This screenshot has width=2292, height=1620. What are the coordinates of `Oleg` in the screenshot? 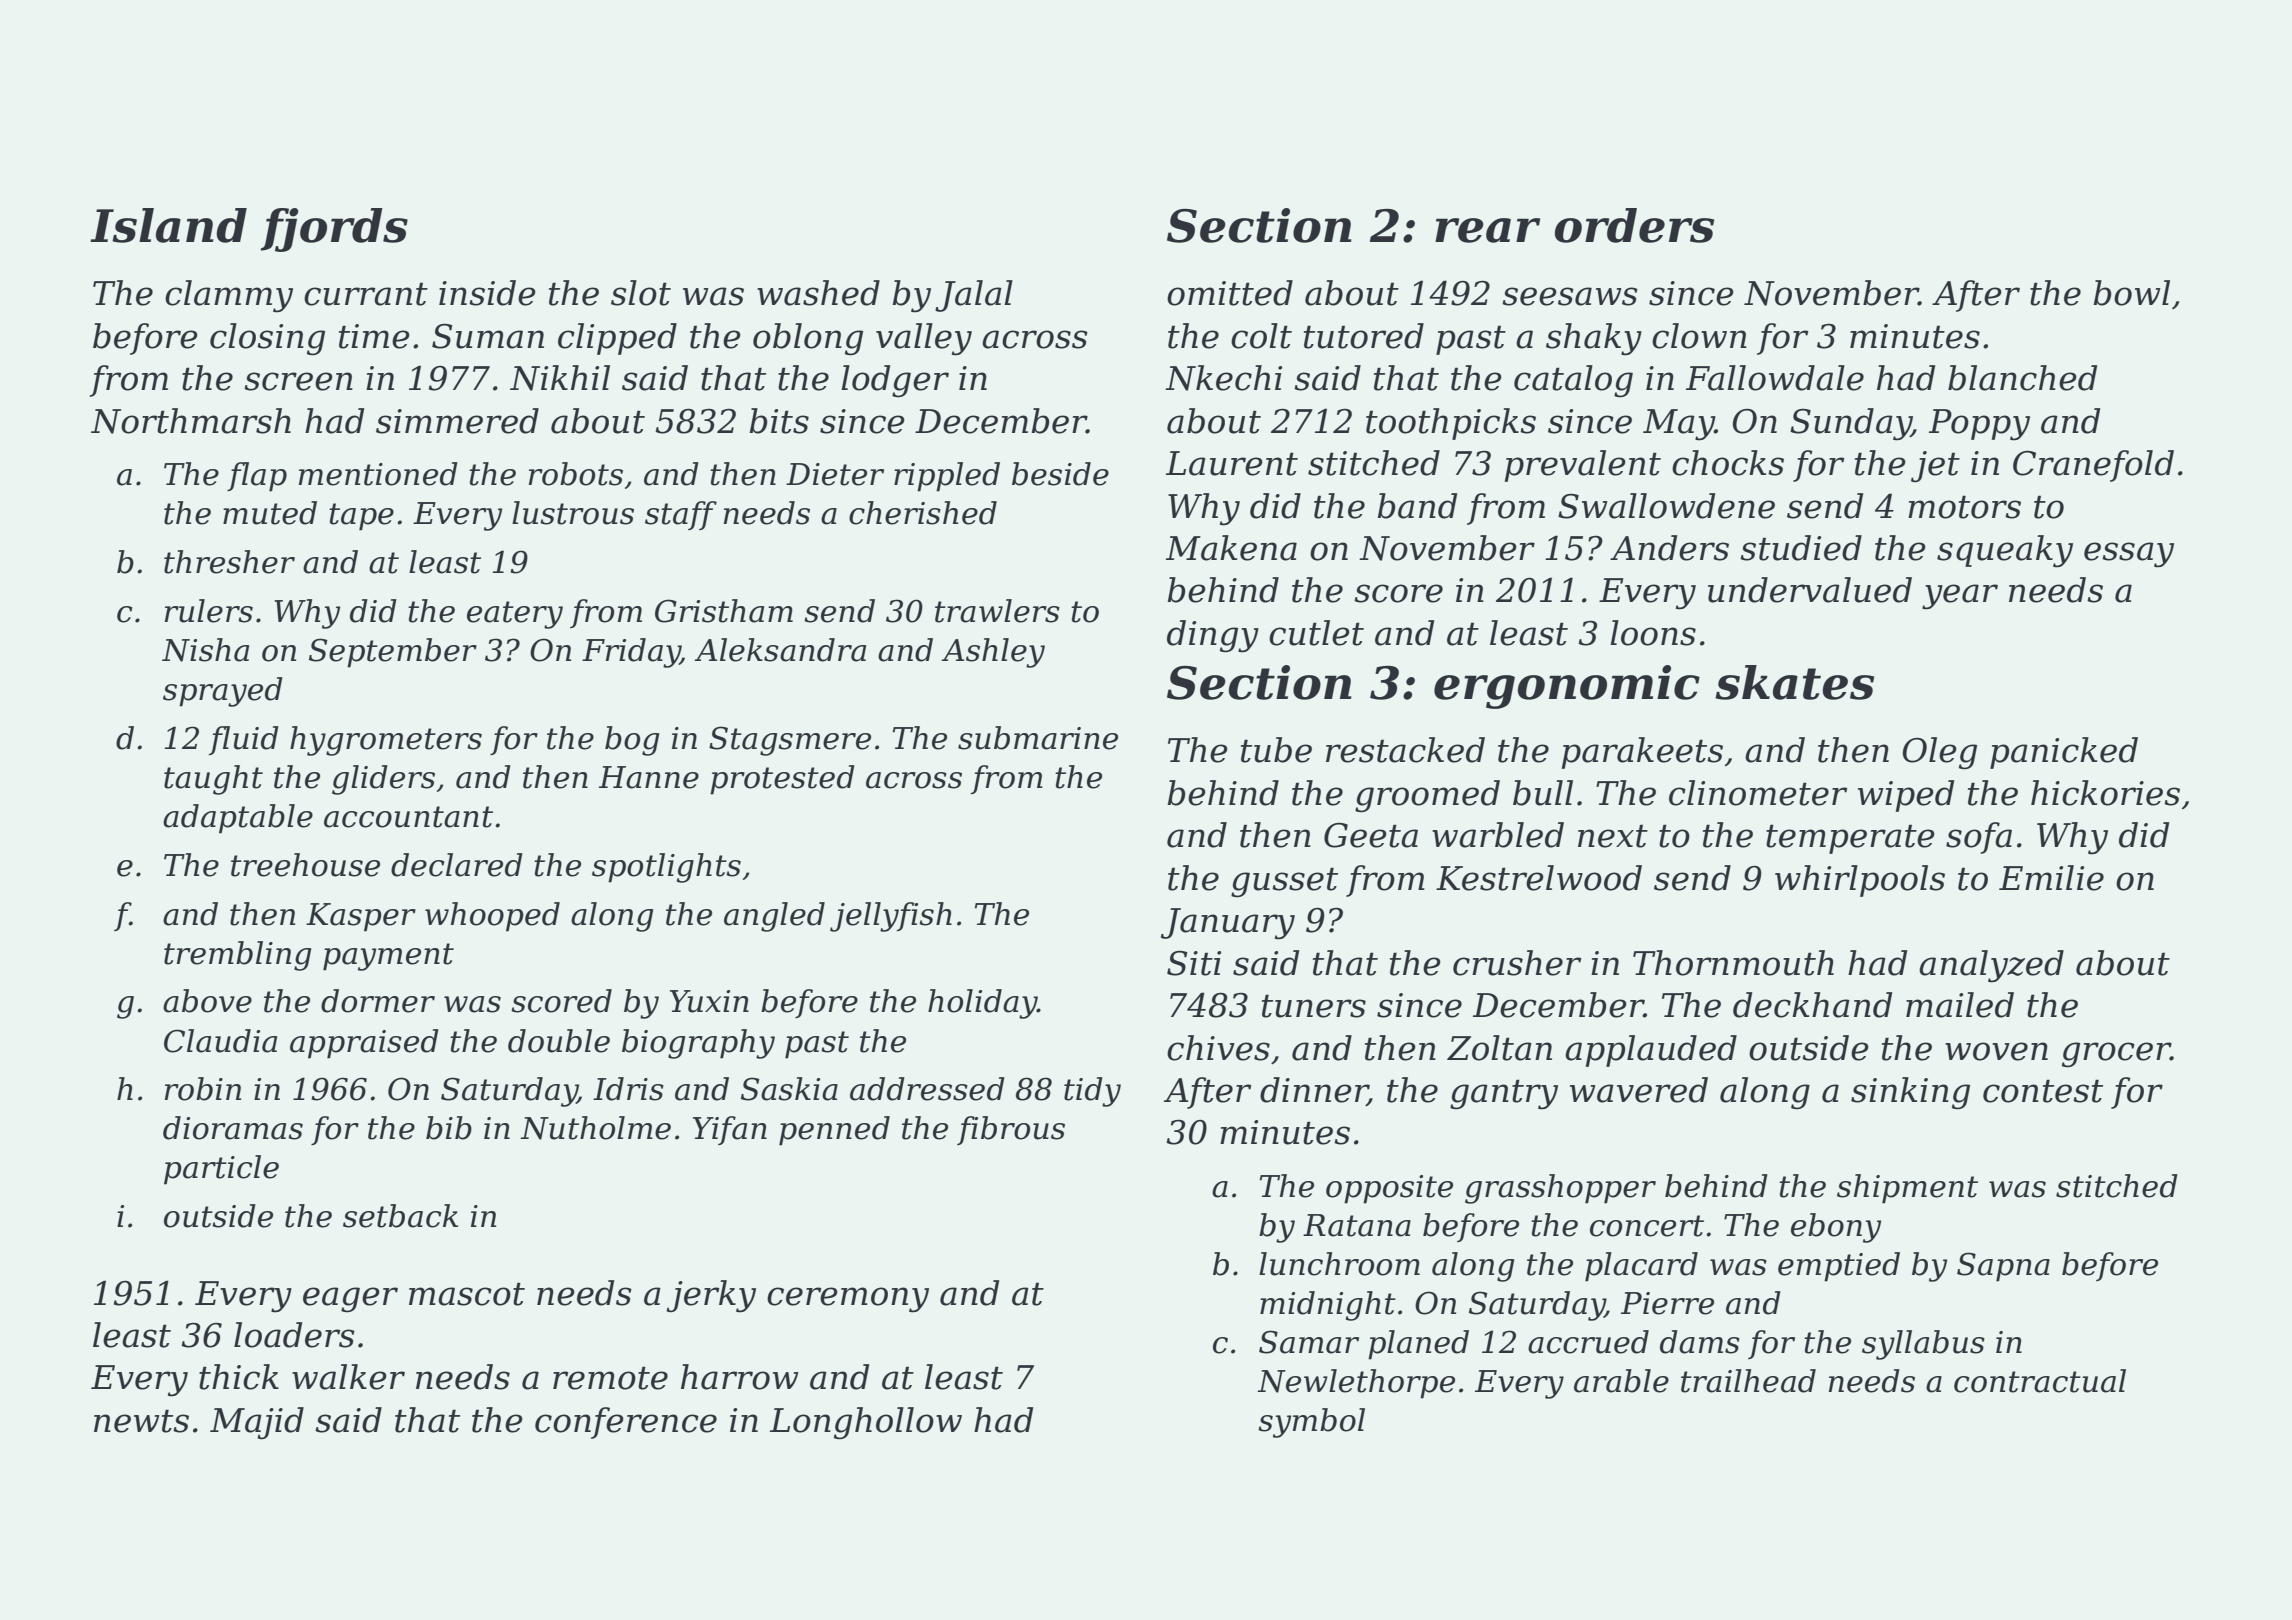 It's located at (1940, 753).
